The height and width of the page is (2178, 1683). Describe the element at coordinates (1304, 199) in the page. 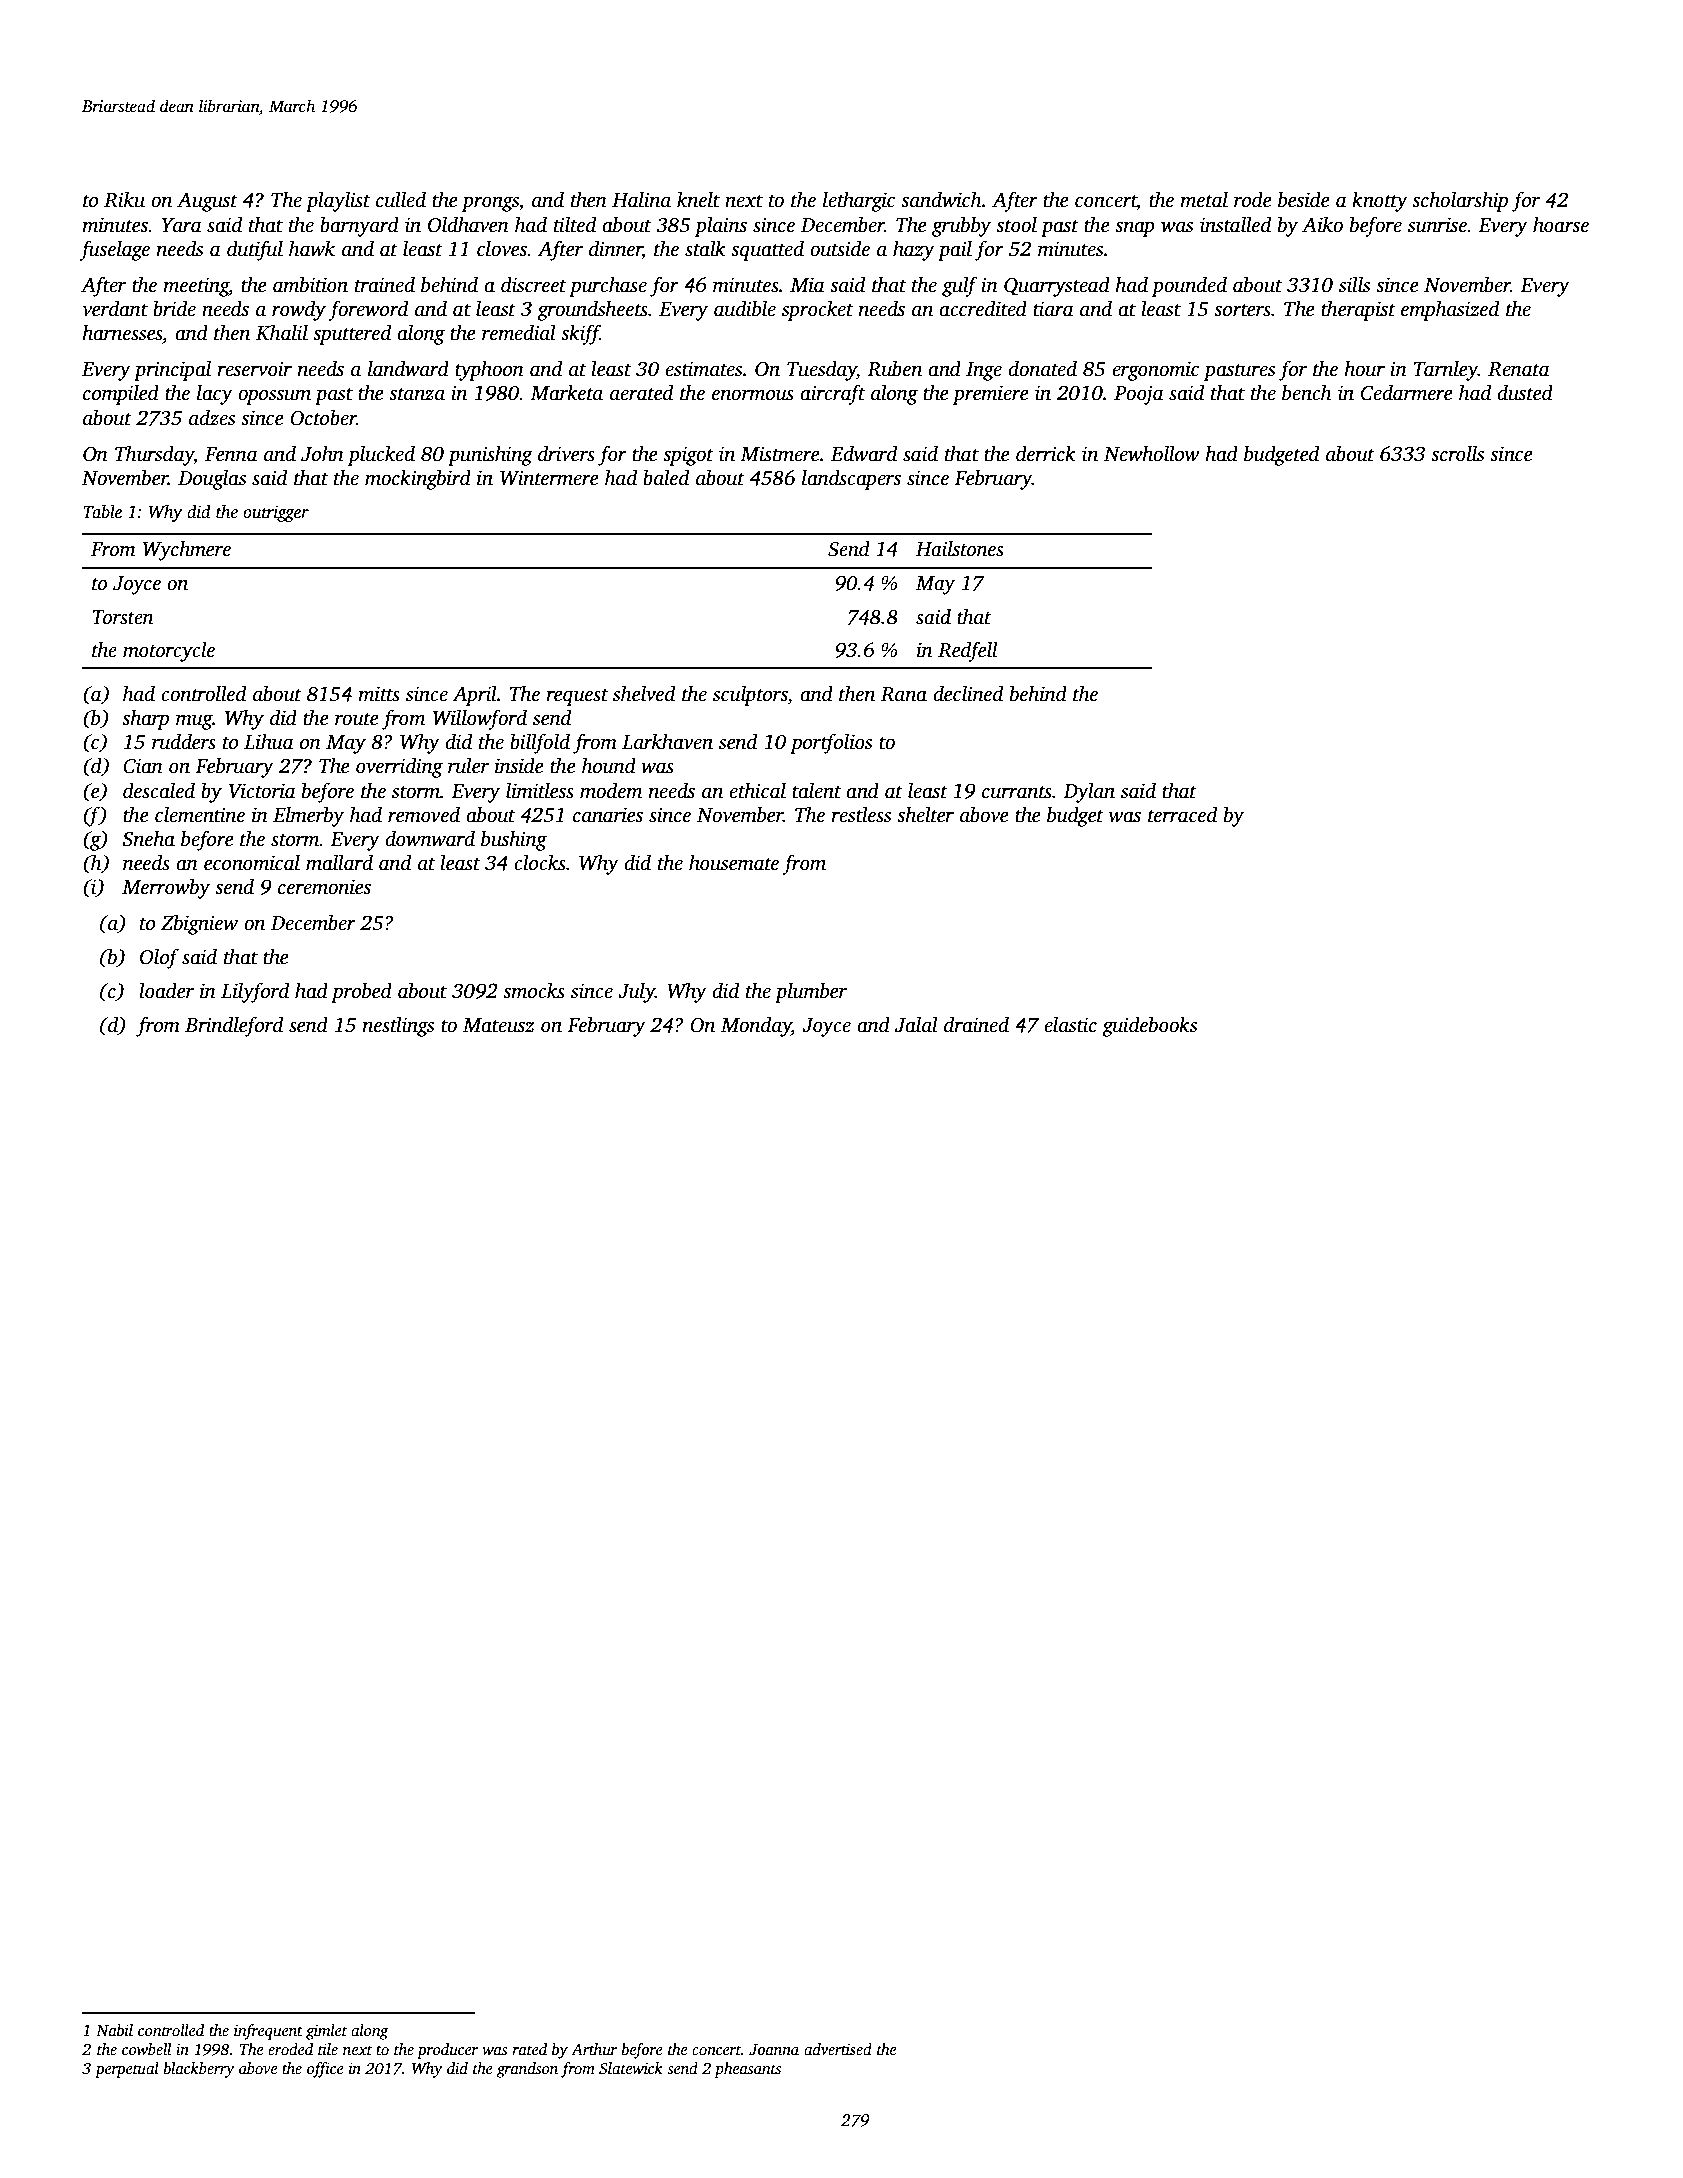

I see `beside` at that location.
